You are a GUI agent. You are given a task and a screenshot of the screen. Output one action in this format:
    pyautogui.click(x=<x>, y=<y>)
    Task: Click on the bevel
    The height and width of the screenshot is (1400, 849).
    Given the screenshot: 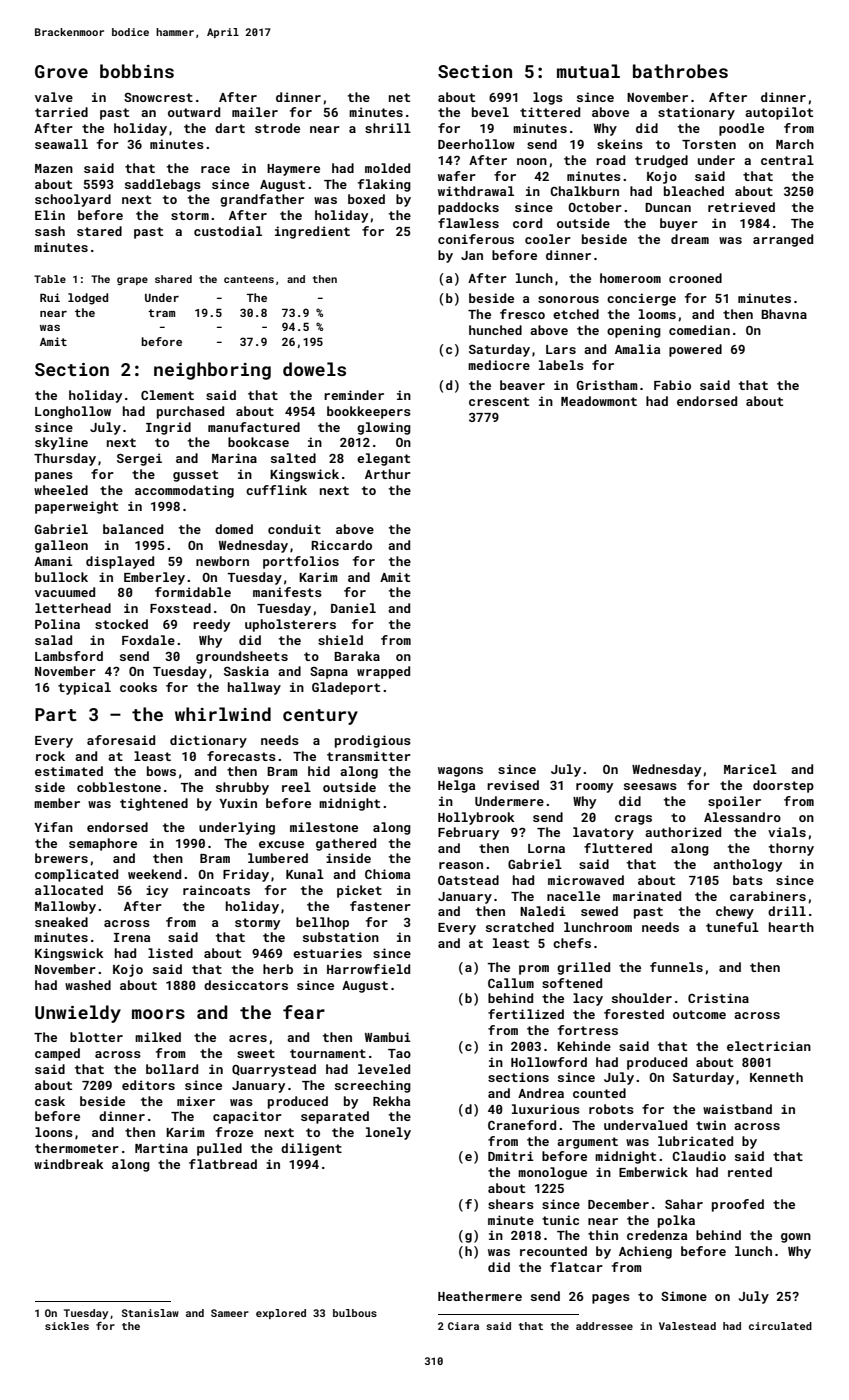 What is the action you would take?
    pyautogui.click(x=490, y=112)
